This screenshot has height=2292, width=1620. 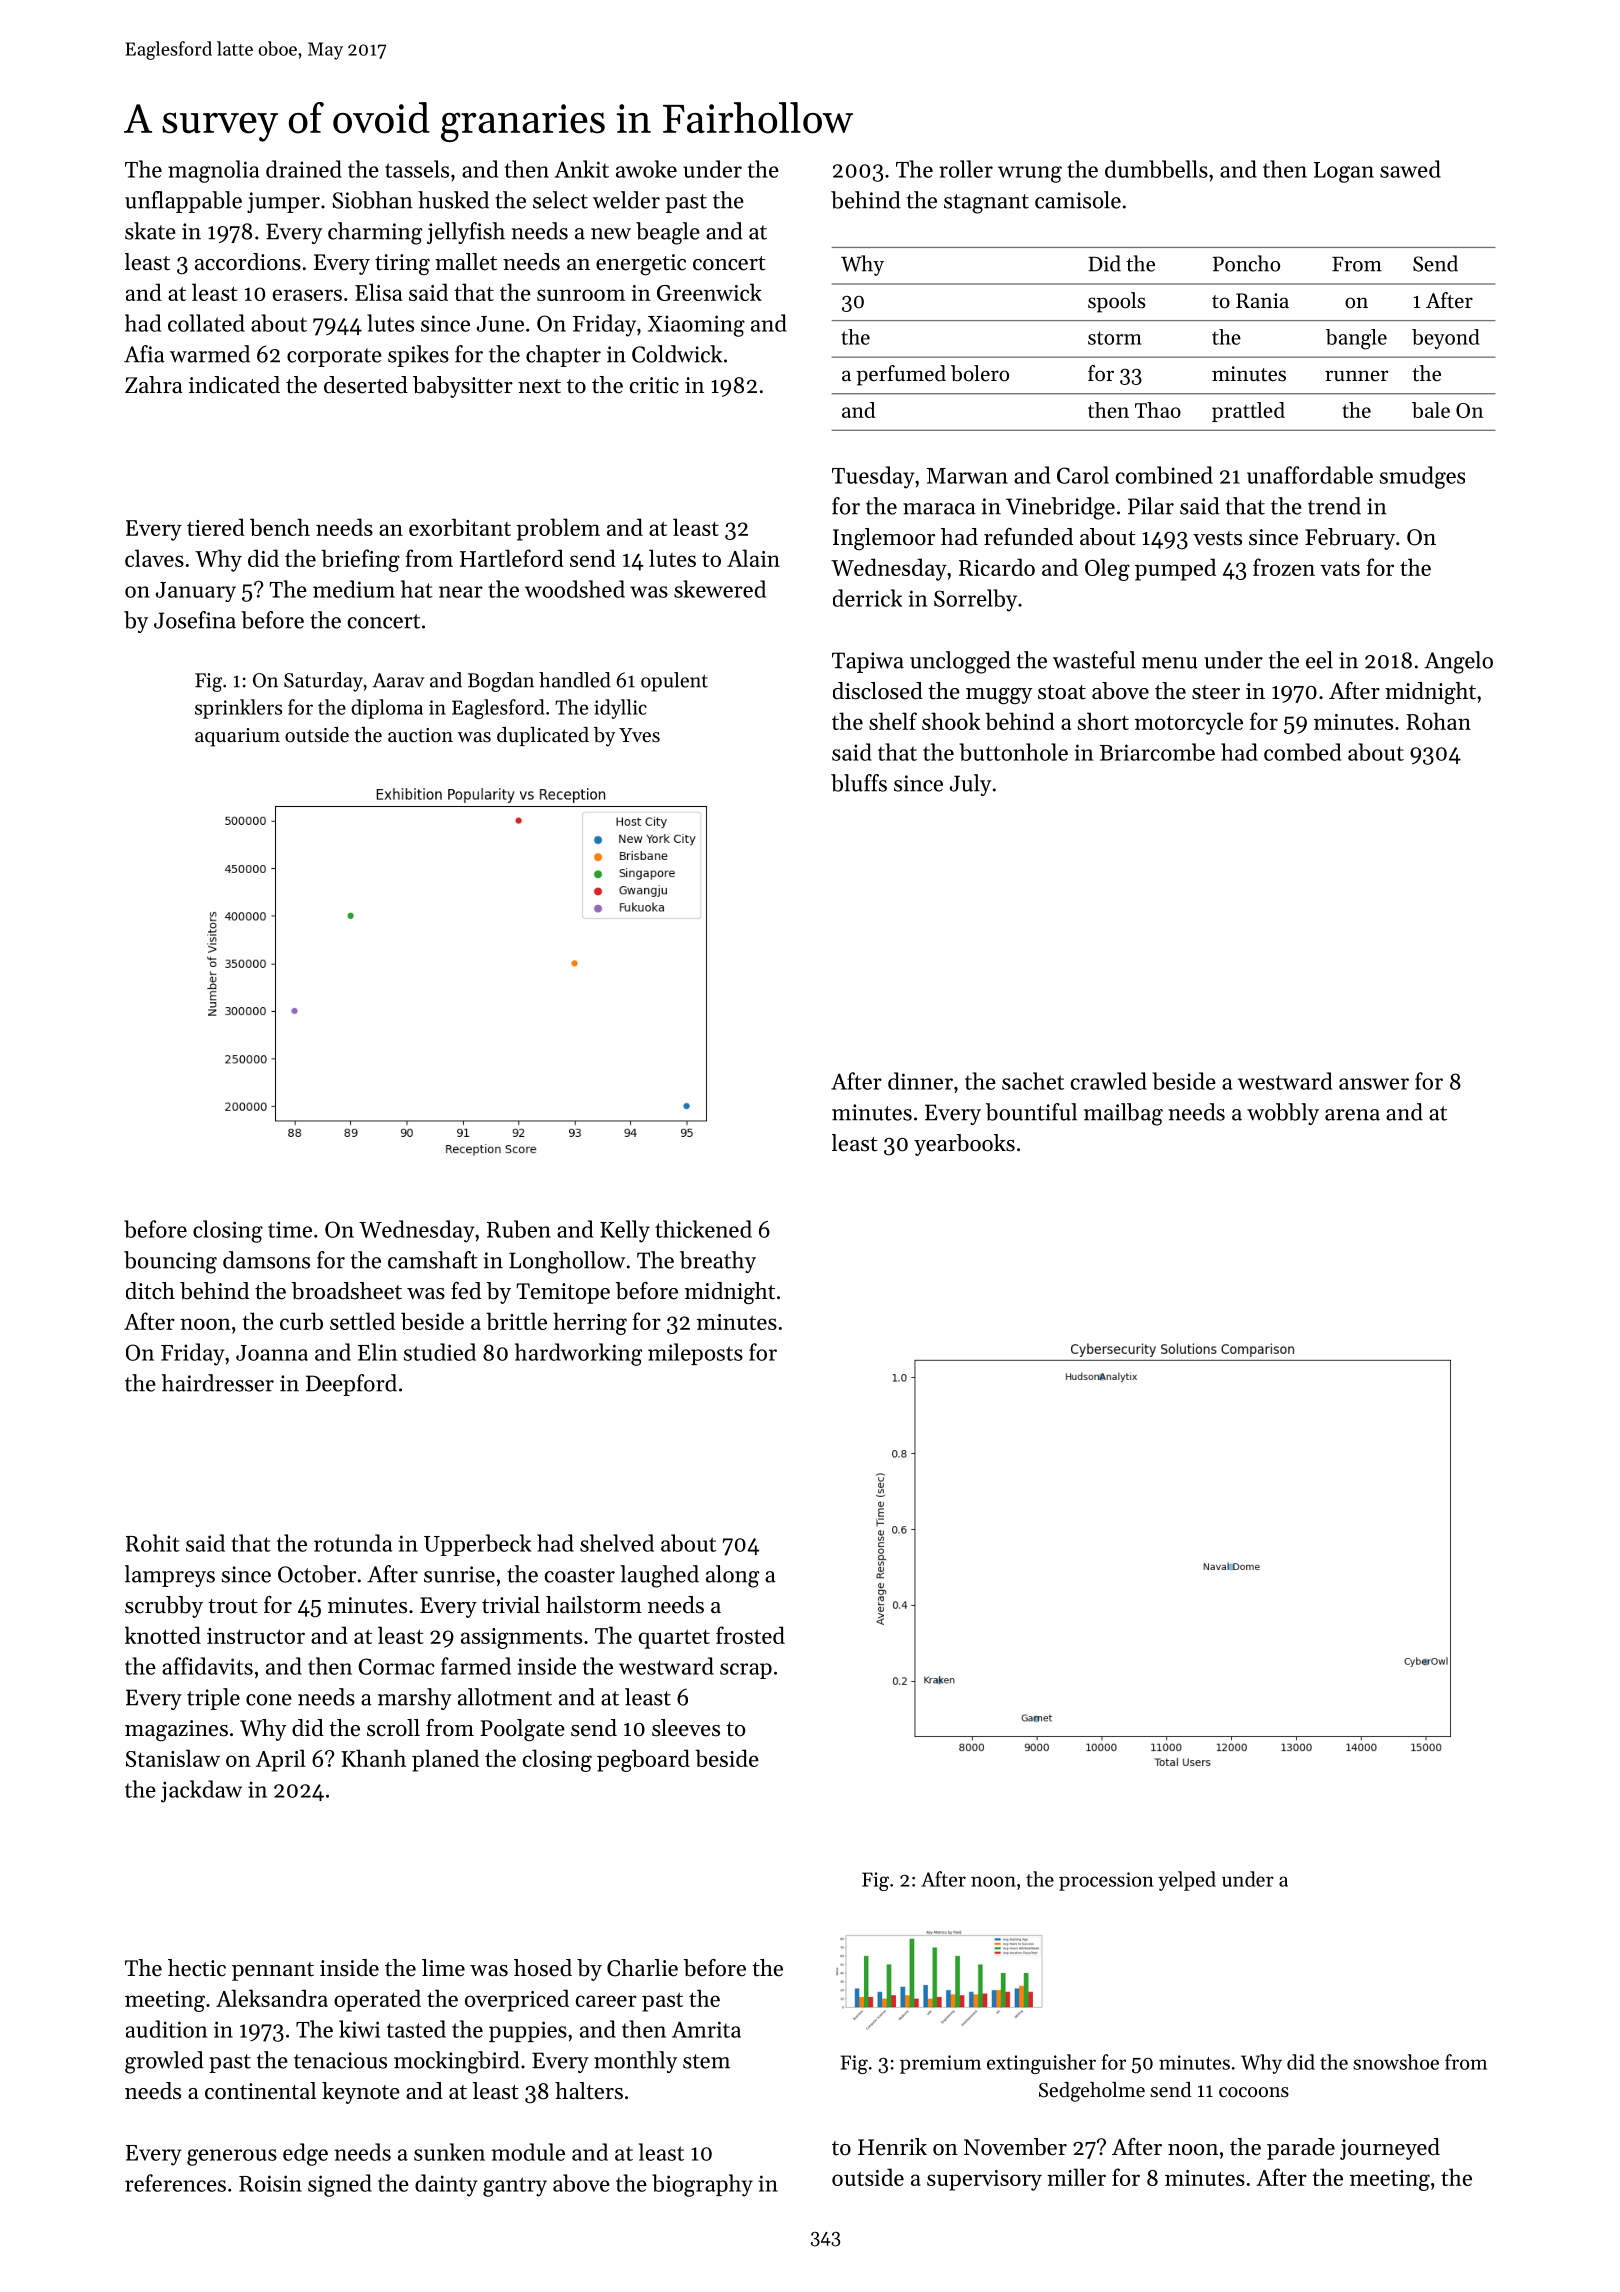 What do you see at coordinates (1187, 1881) in the screenshot?
I see `yelped` at bounding box center [1187, 1881].
